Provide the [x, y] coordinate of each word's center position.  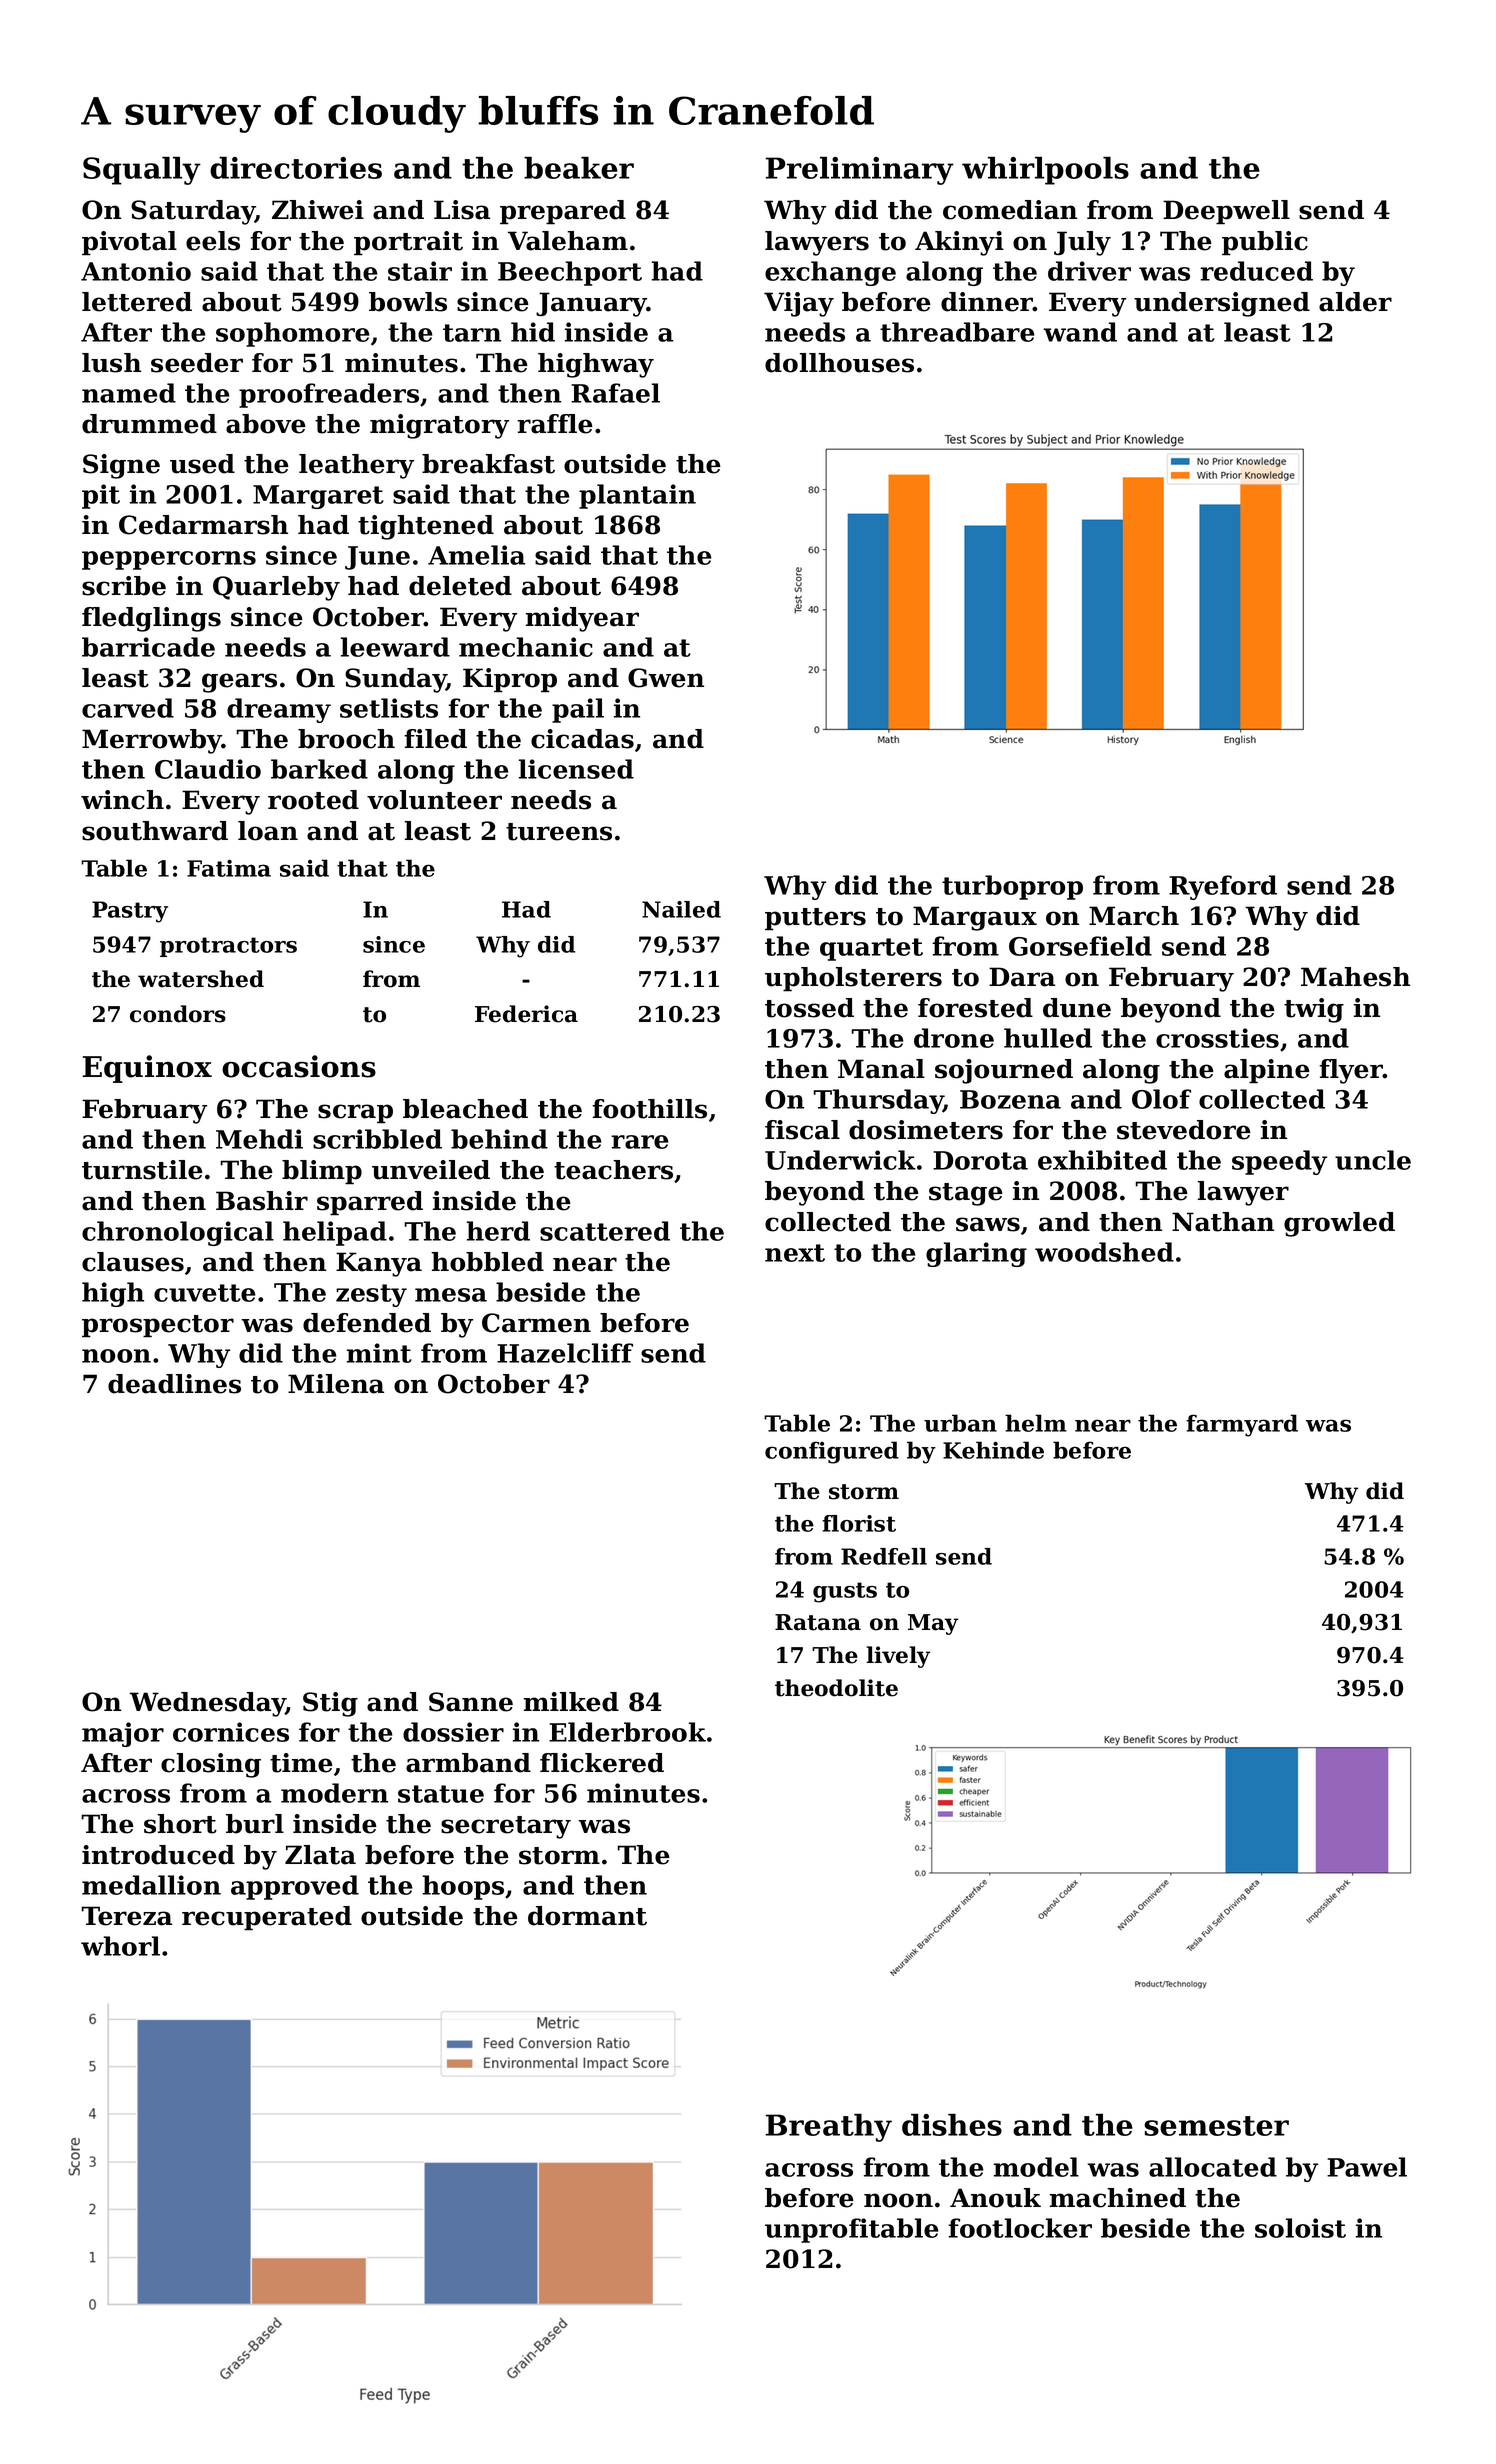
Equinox [147, 1069]
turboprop [1012, 887]
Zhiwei [318, 210]
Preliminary [860, 171]
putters [815, 919]
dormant [587, 1916]
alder [1355, 302]
